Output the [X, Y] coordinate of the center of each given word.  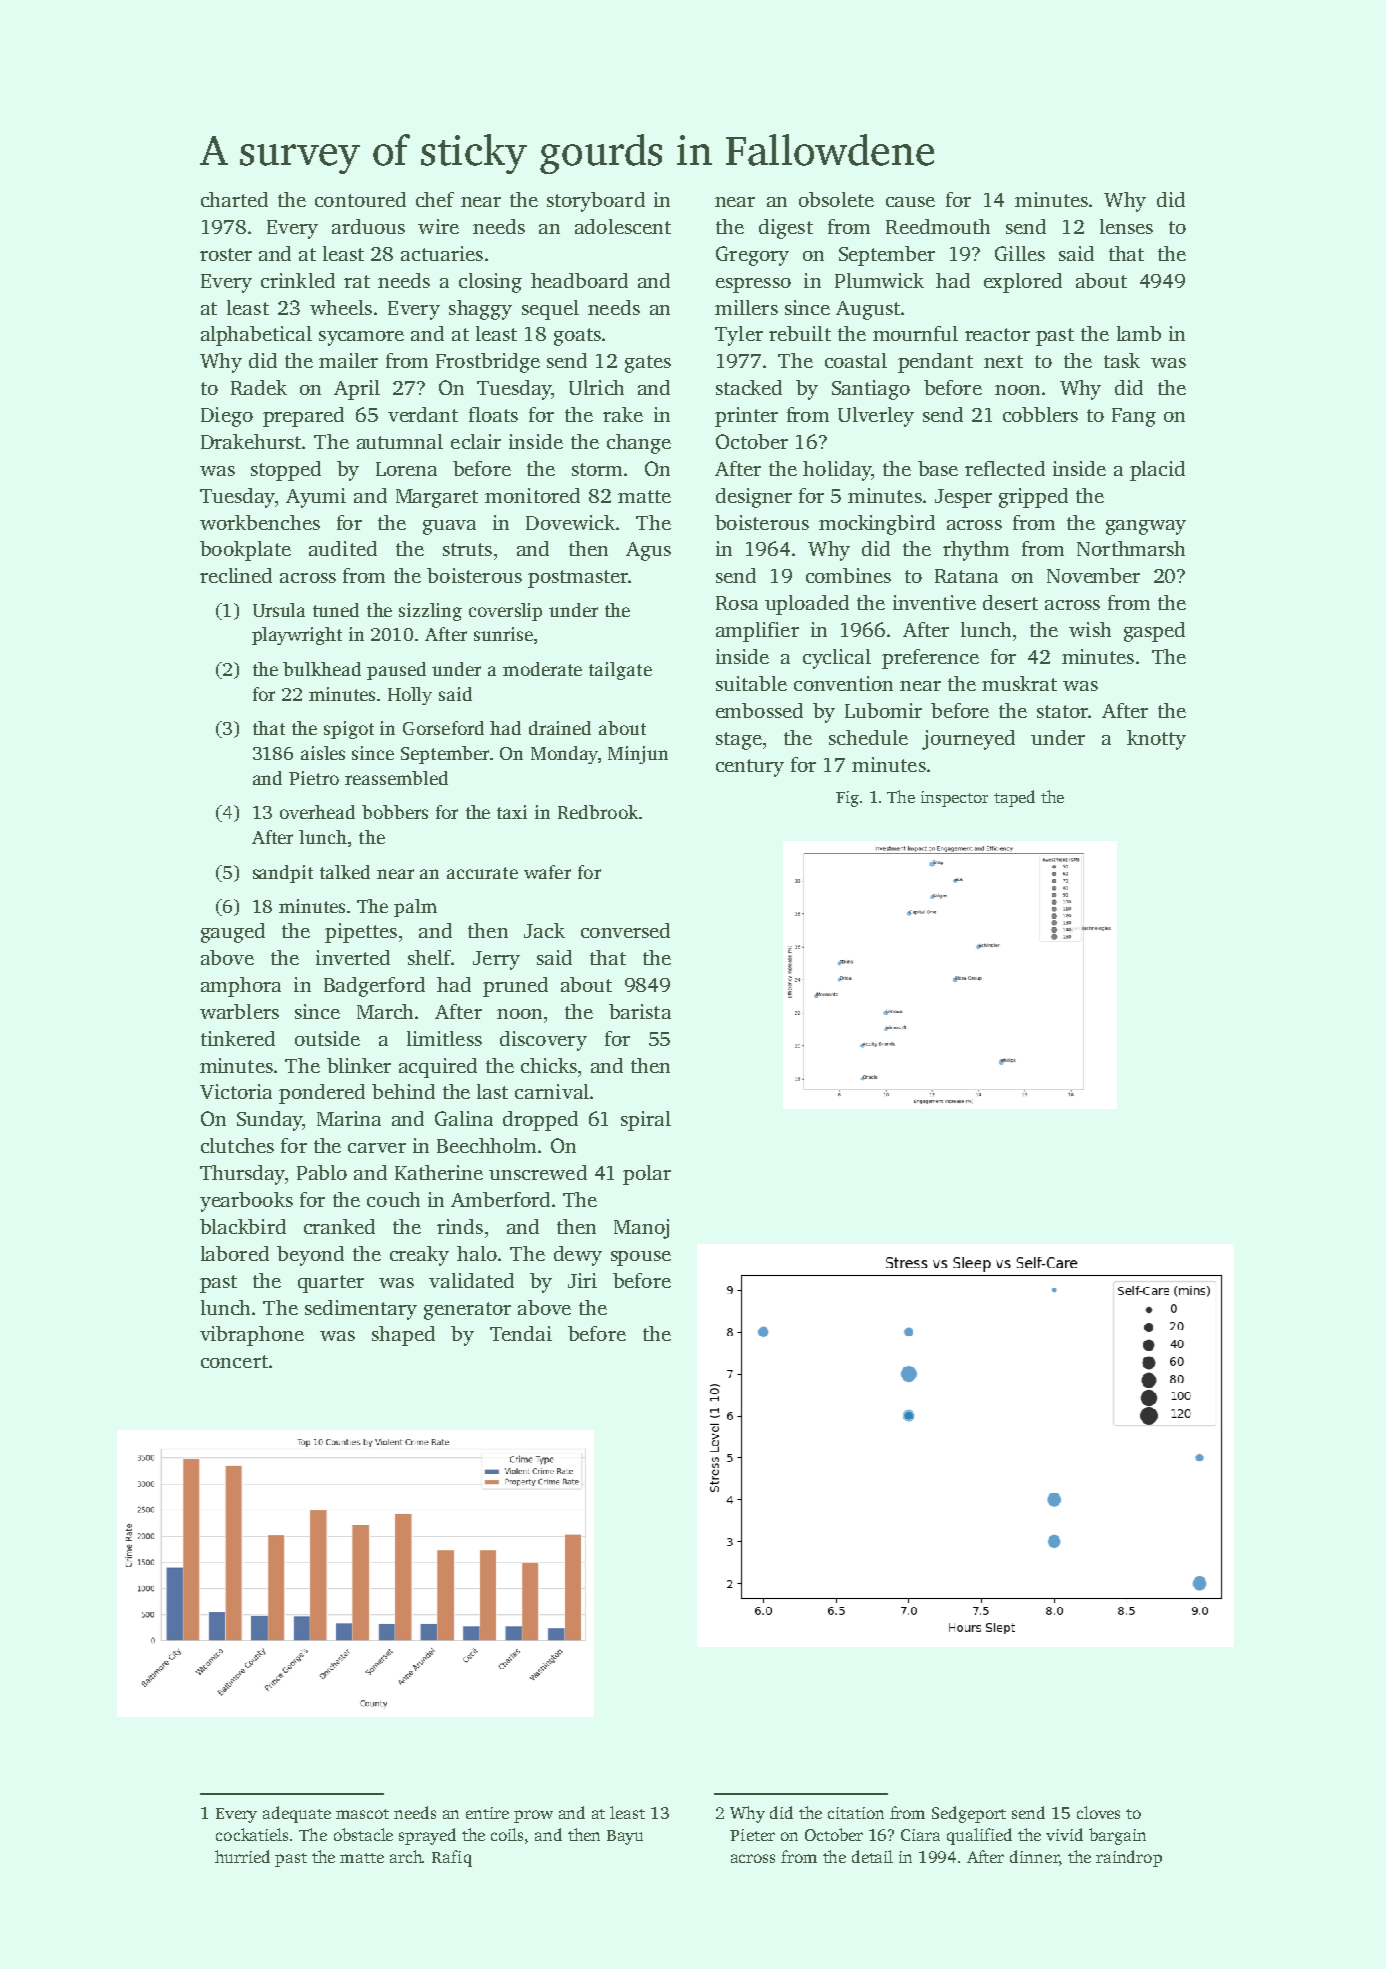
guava [449, 527]
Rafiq [452, 1858]
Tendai [521, 1333]
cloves [1098, 1812]
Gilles [1020, 253]
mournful [915, 333]
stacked [749, 387]
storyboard [596, 202]
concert [234, 1361]
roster [226, 254]
